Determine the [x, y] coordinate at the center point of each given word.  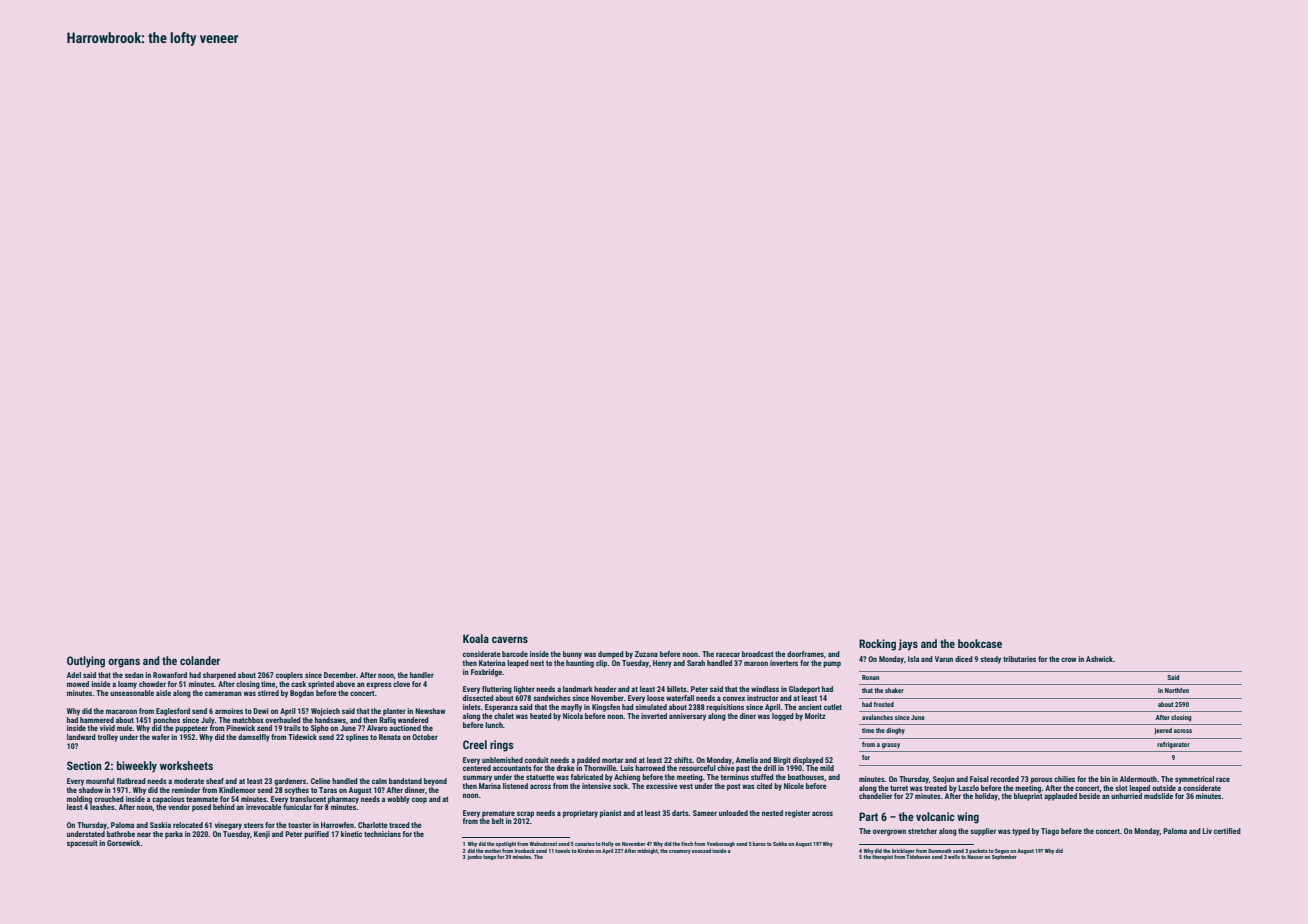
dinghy [895, 731]
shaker [894, 690]
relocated [188, 825]
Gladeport [804, 690]
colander [200, 660]
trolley [108, 738]
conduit [537, 760]
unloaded [733, 813]
